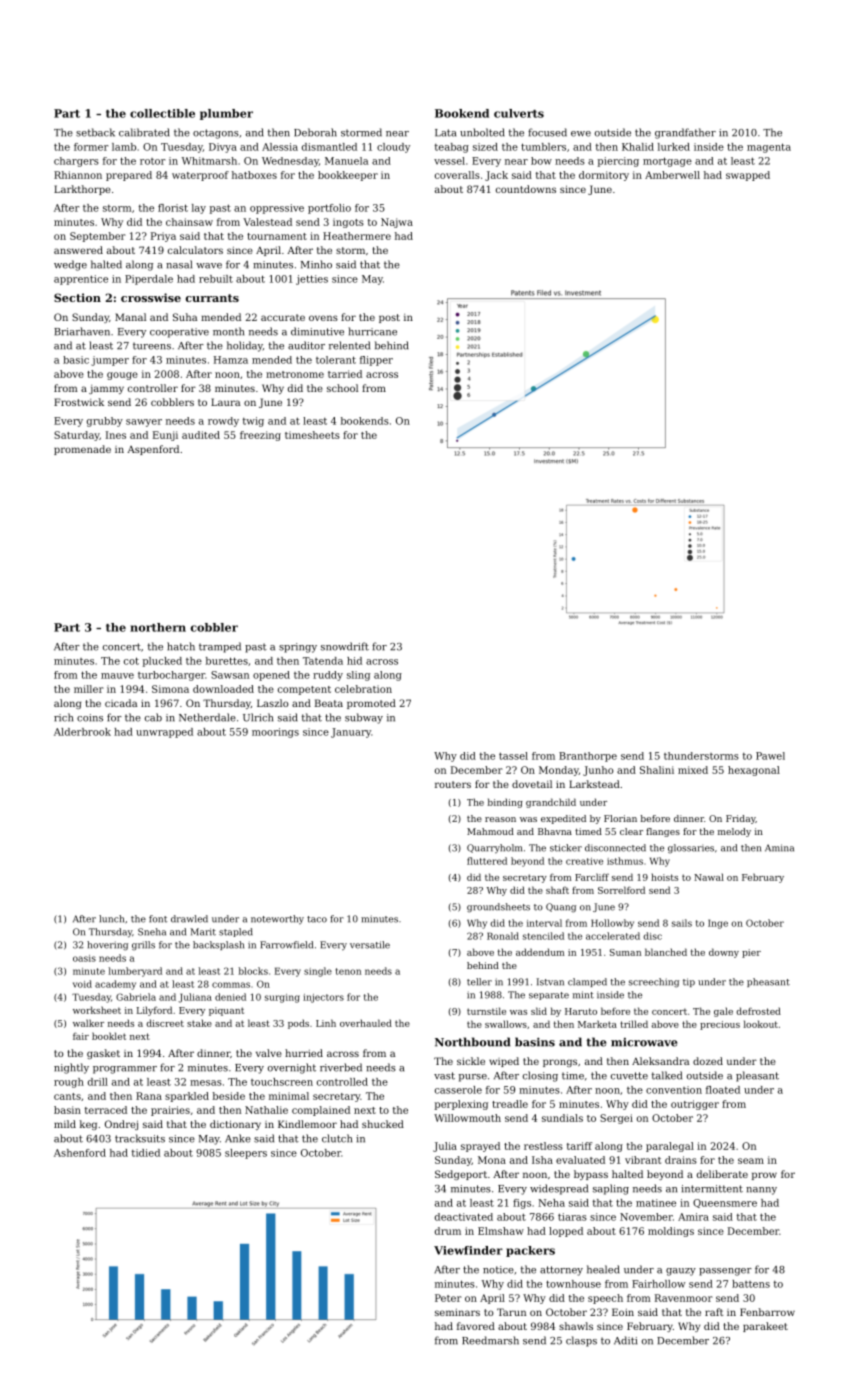  Describe the element at coordinates (770, 756) in the screenshot. I see `Pawel` at that location.
